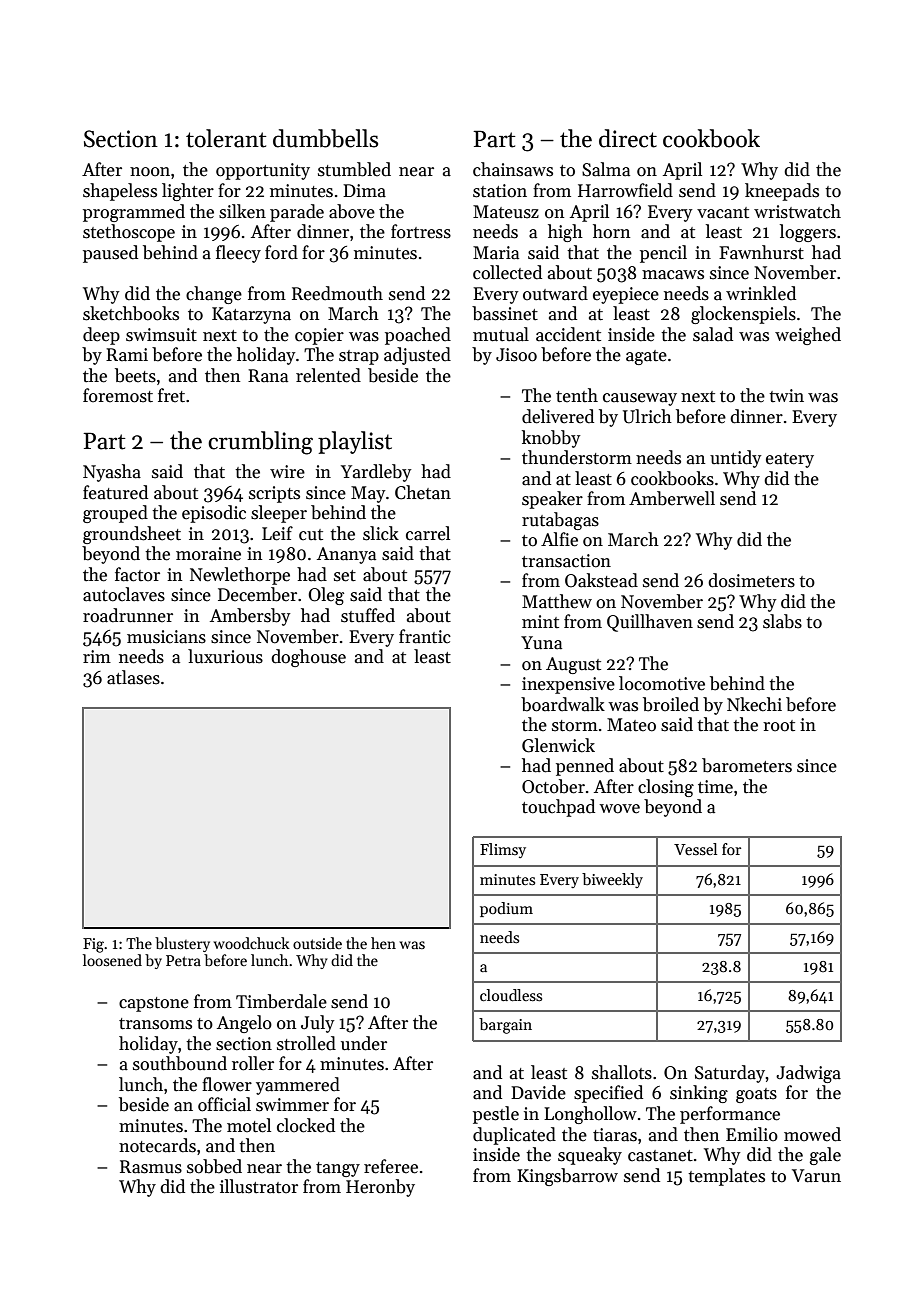  I want to click on wrinkled, so click(761, 293).
